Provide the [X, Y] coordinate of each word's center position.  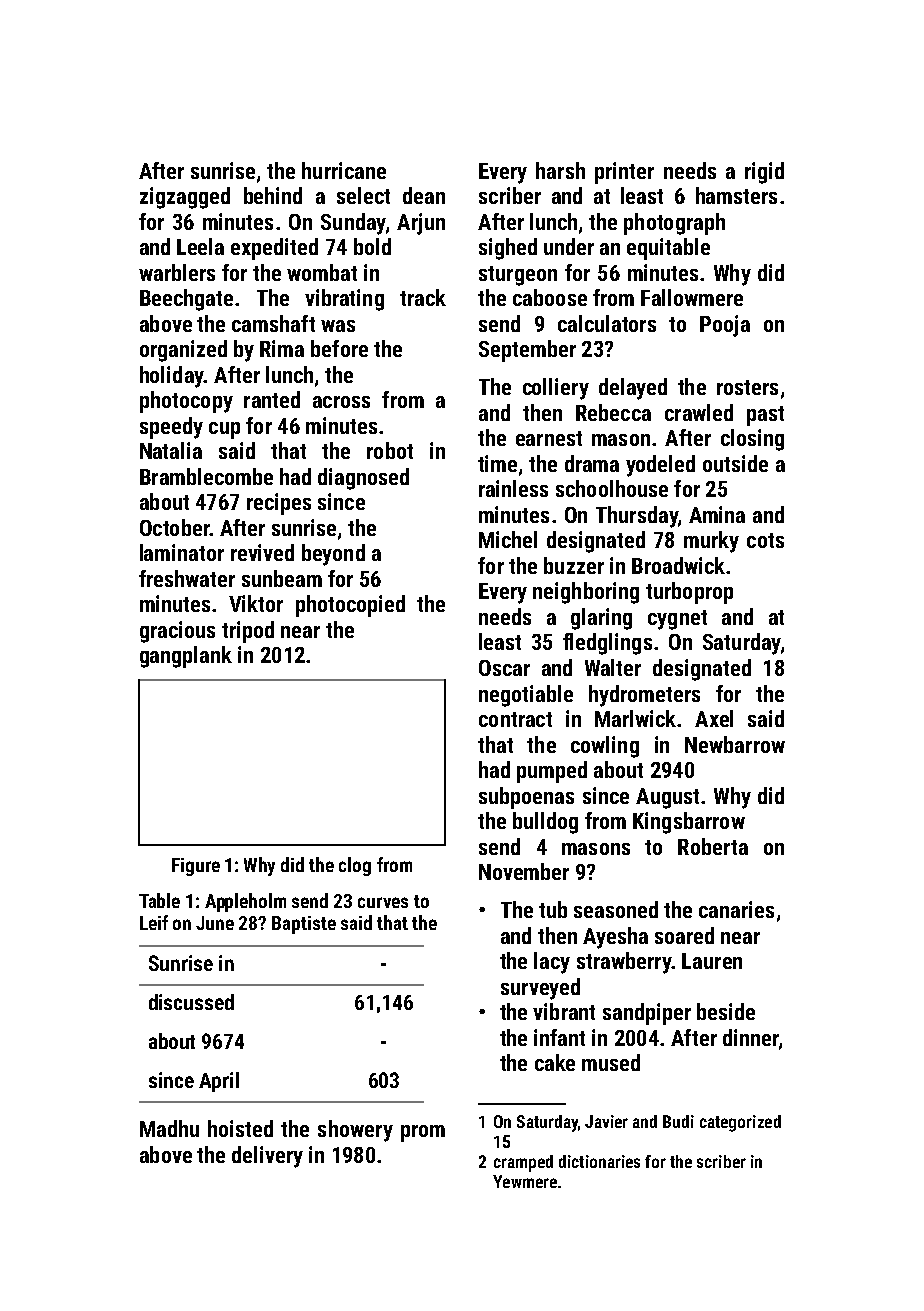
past [765, 416]
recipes [279, 504]
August [667, 798]
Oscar [504, 668]
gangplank [186, 657]
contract [515, 719]
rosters [747, 387]
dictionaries [599, 1161]
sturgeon [518, 276]
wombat [322, 272]
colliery [556, 389]
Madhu [169, 1128]
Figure [196, 867]
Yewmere [525, 1181]
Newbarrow [735, 744]
